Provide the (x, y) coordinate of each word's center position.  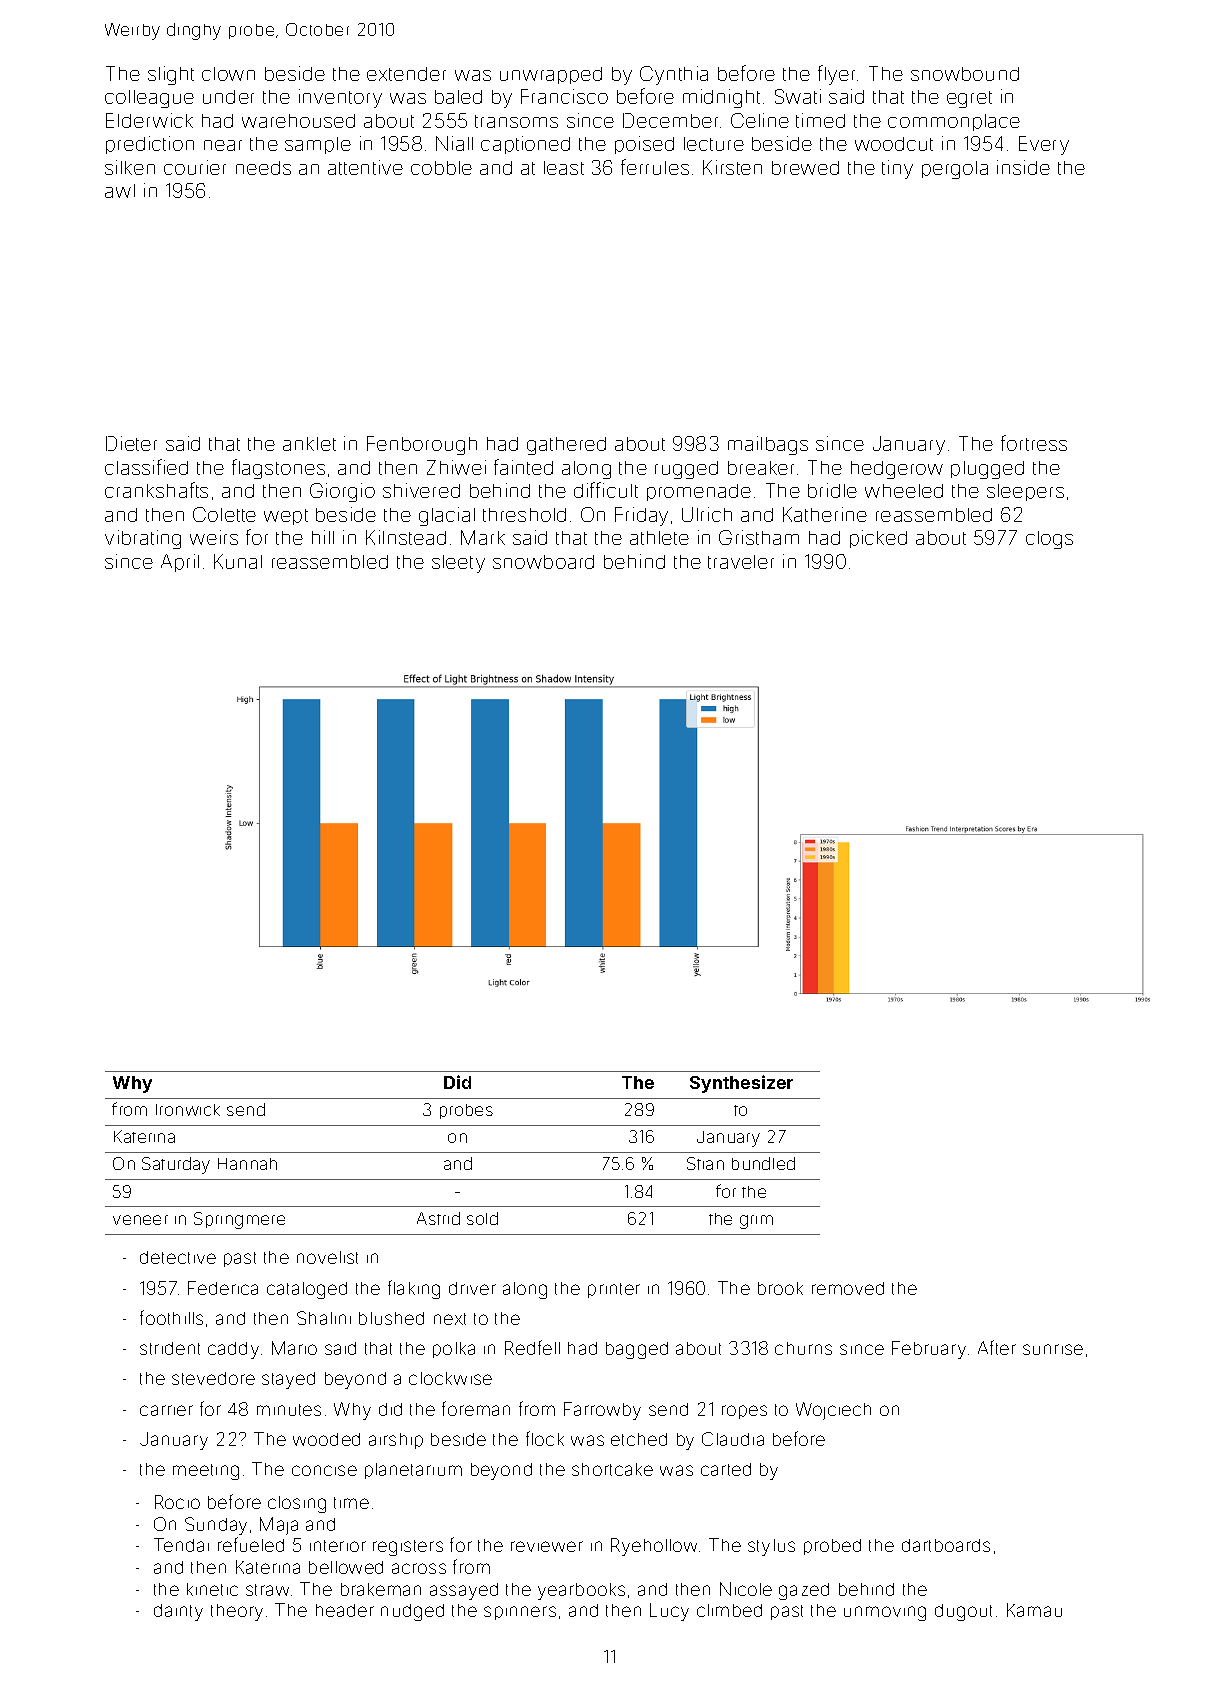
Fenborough (422, 445)
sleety (458, 564)
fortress (1034, 443)
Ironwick (188, 1110)
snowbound (965, 74)
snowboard (543, 562)
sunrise (1053, 1349)
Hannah (247, 1164)
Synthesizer (741, 1084)
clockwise (450, 1378)
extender (406, 74)
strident (170, 1348)
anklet (309, 444)
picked (878, 539)
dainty (178, 1612)
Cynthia (674, 75)
